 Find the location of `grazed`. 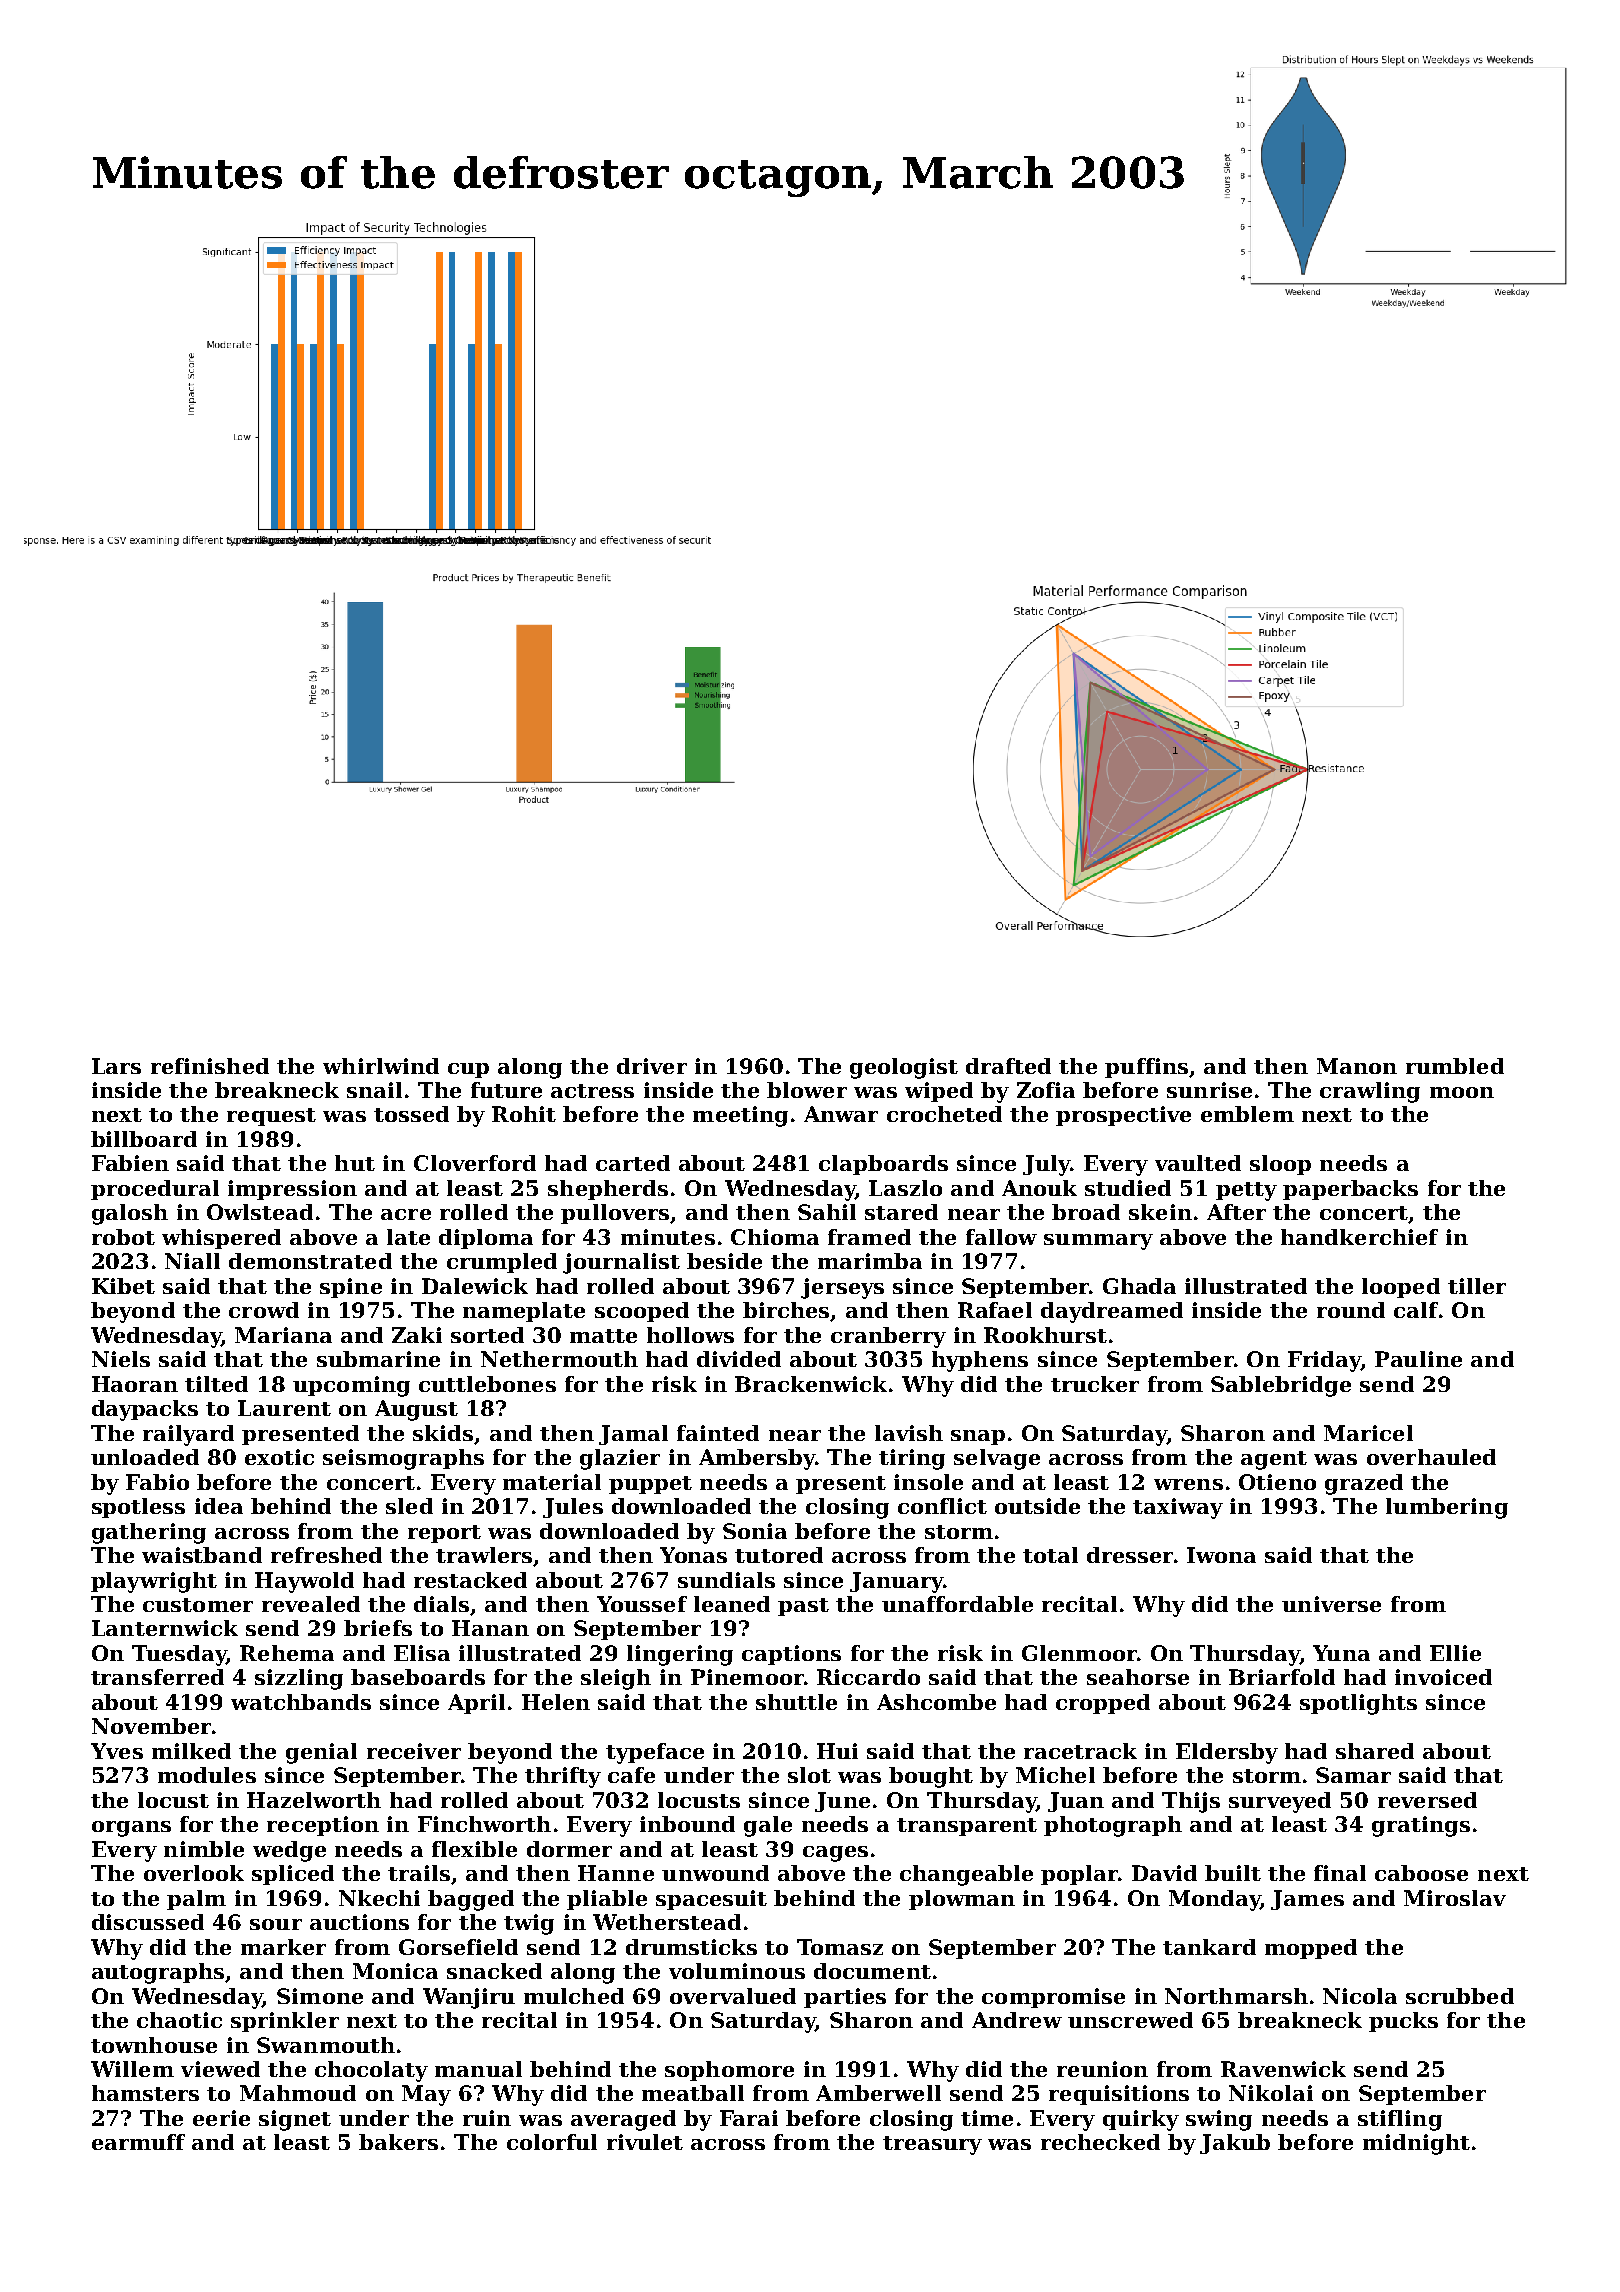

grazed is located at coordinates (1364, 1484).
